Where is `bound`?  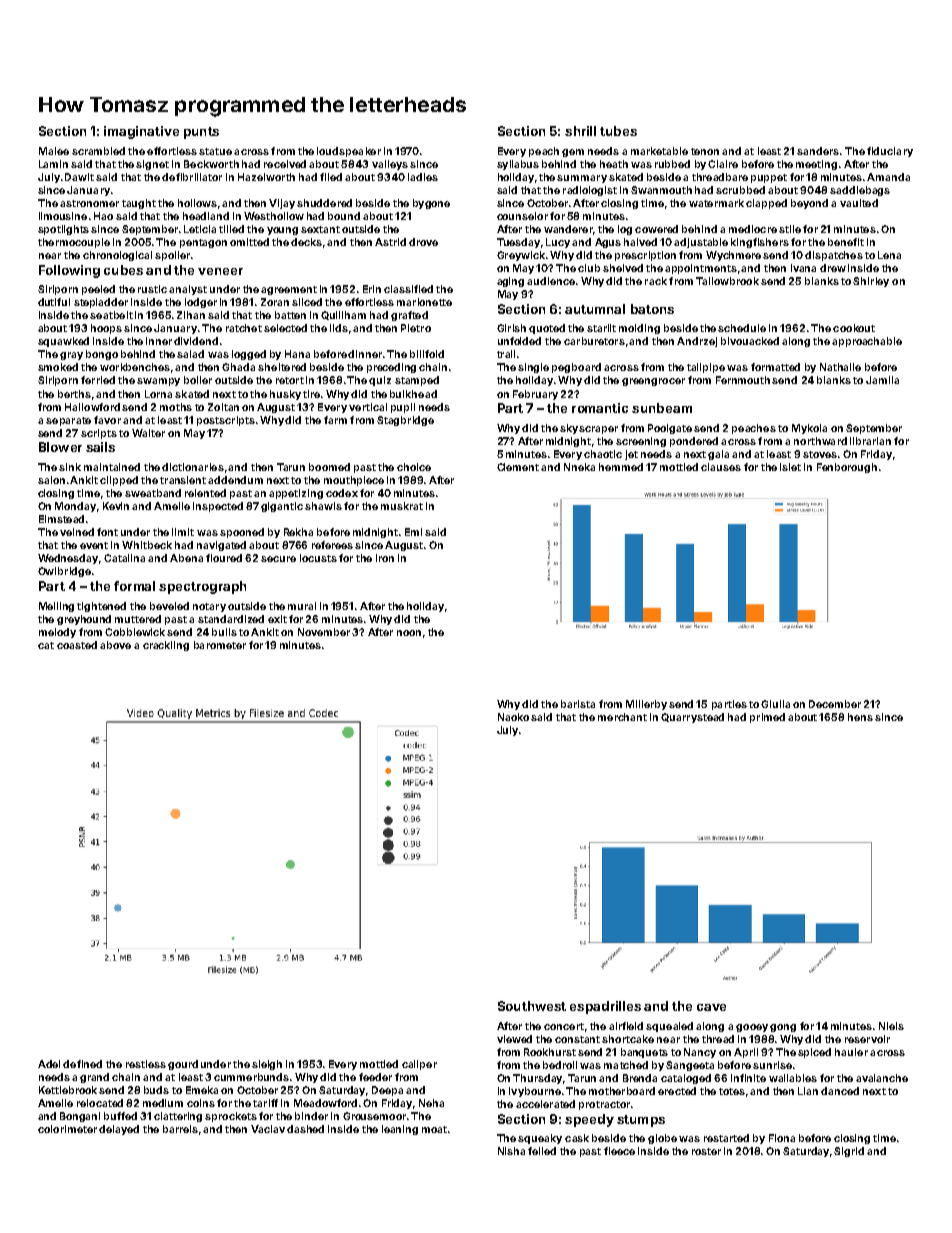 bound is located at coordinates (344, 216).
